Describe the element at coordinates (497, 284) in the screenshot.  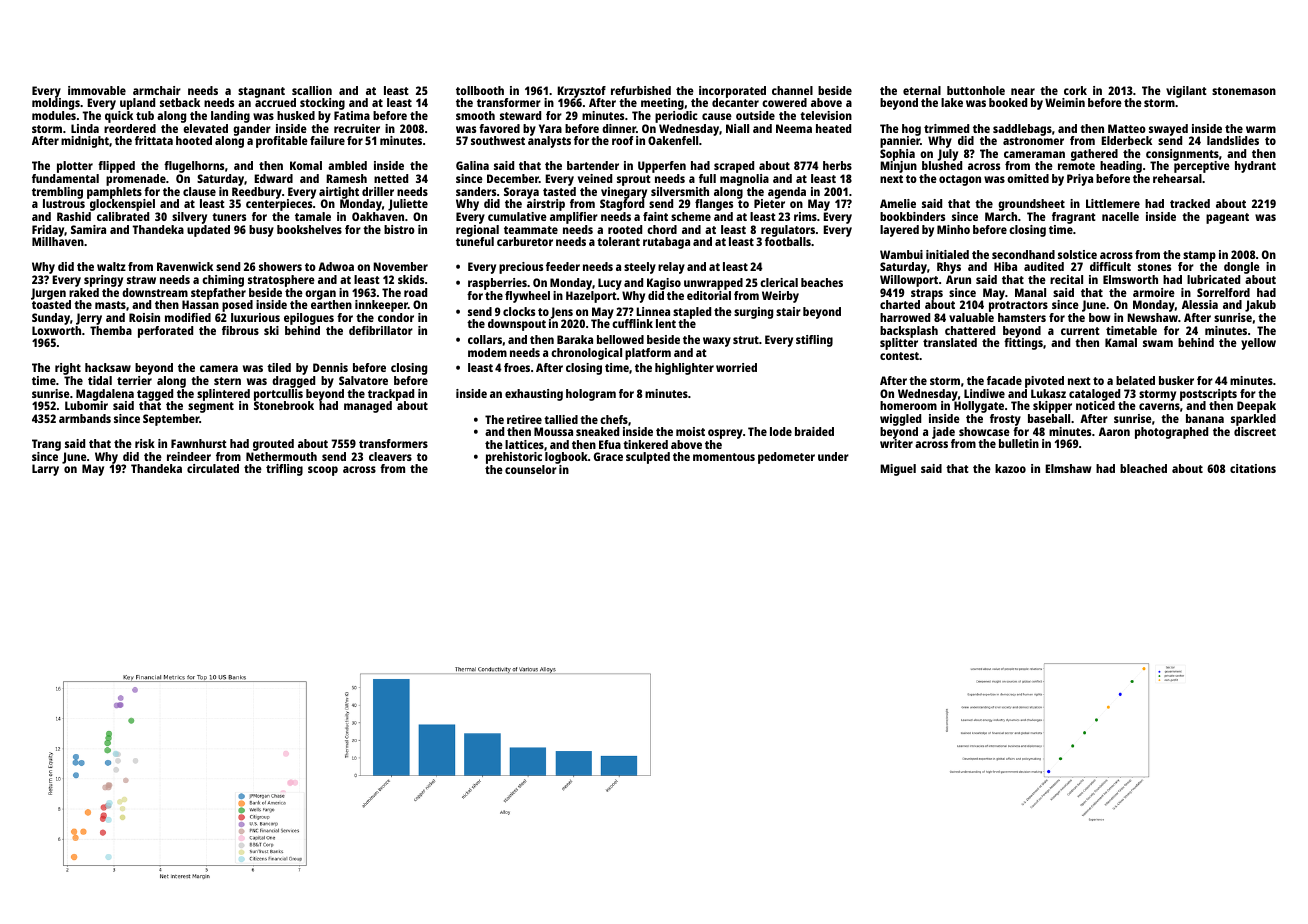
I see `raspberries` at that location.
